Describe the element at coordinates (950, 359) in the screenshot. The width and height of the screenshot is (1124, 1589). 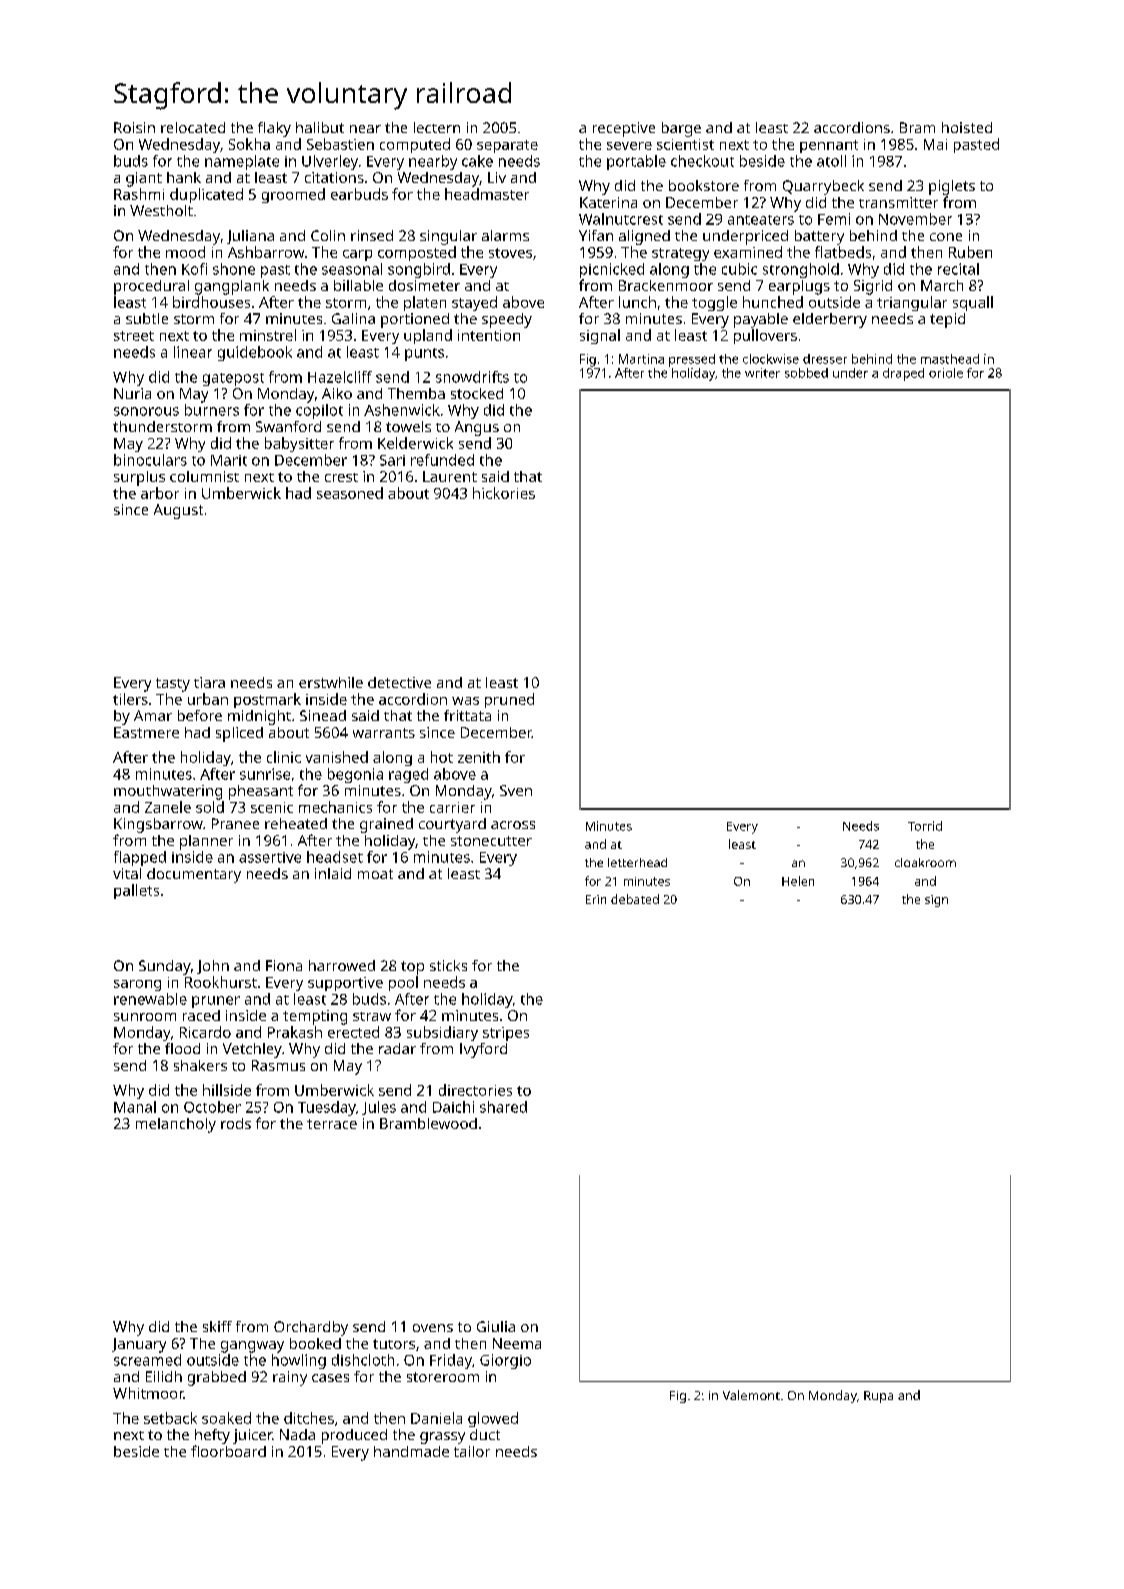
I see `masthead` at that location.
